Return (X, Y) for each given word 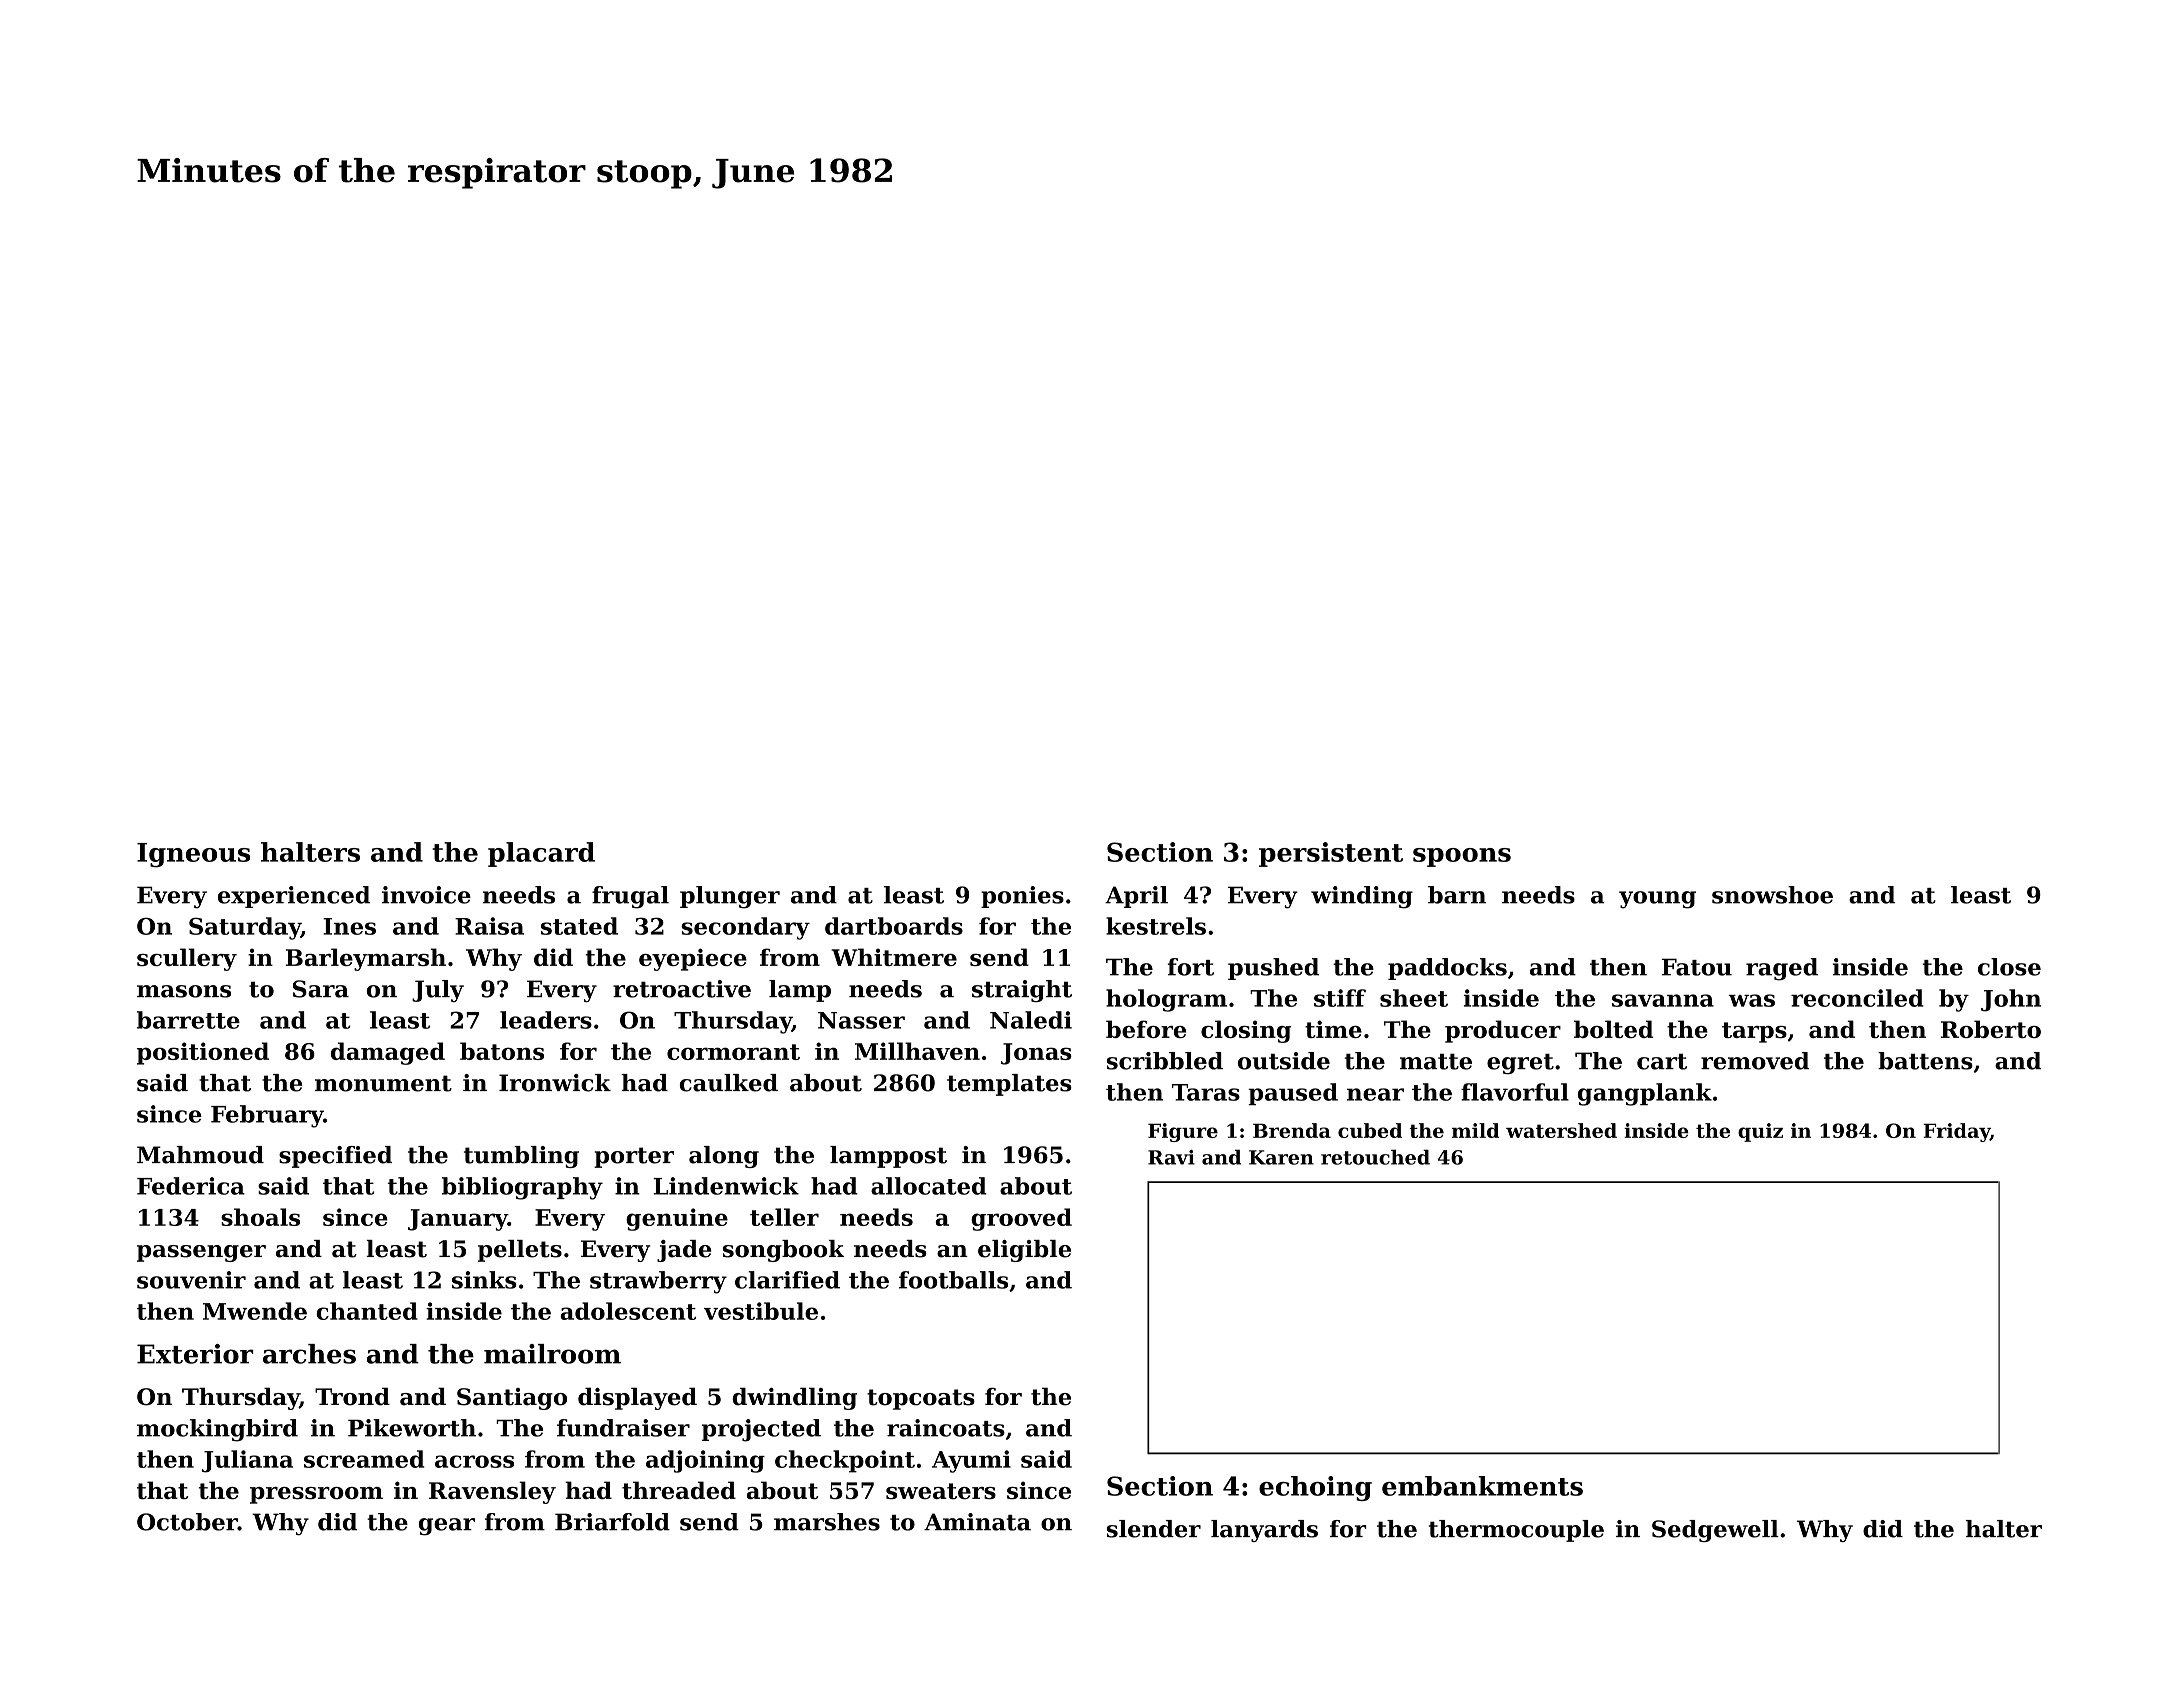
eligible (1024, 1251)
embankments (1482, 1486)
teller (784, 1217)
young (1657, 900)
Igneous (193, 855)
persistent (1331, 854)
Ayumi (971, 1461)
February (267, 1116)
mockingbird (217, 1430)
